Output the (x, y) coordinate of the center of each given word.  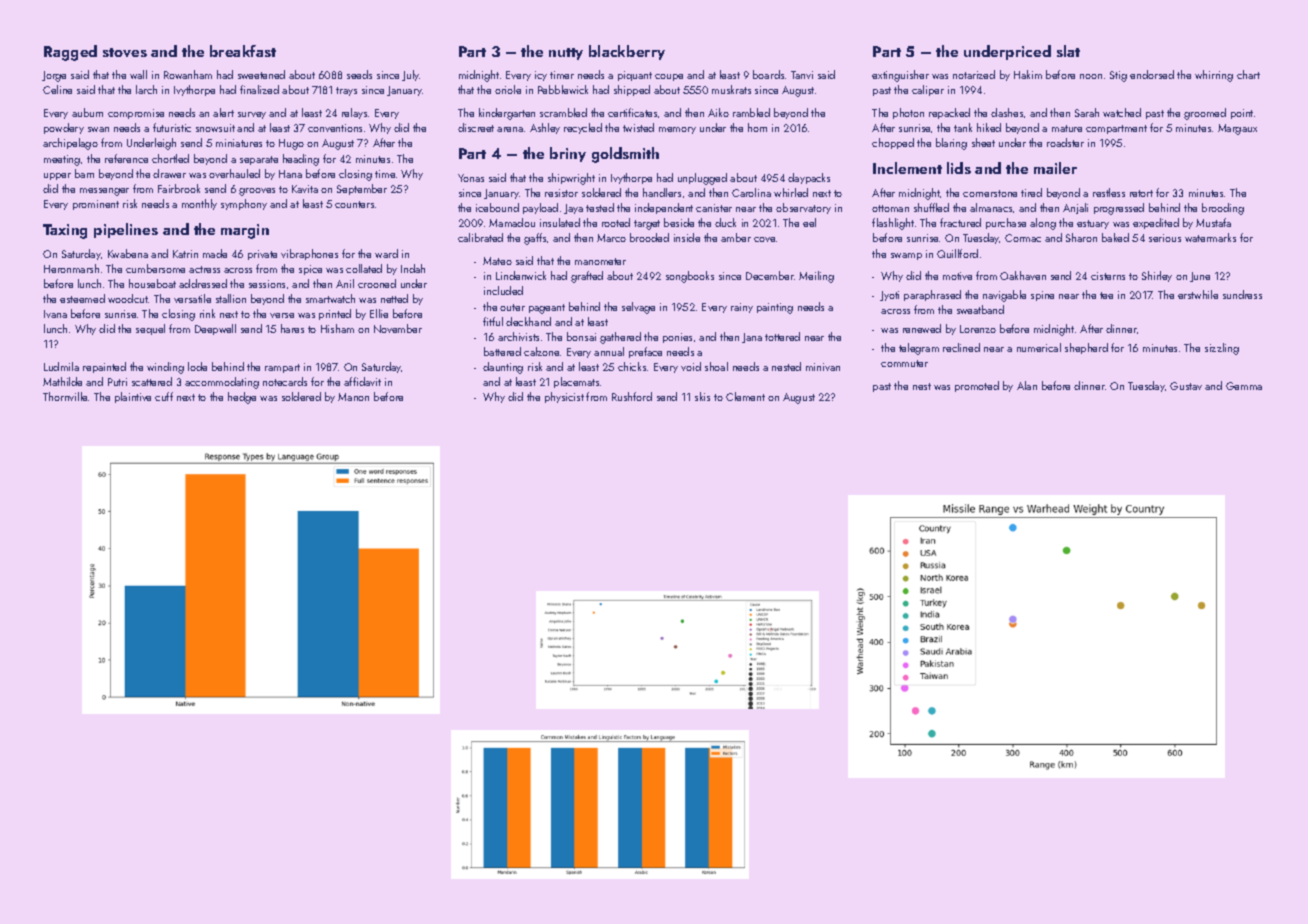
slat (1068, 51)
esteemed (82, 298)
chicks (632, 366)
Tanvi (802, 75)
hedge (242, 398)
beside (679, 222)
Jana (752, 338)
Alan (1027, 385)
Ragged (70, 53)
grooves (257, 192)
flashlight (893, 224)
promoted (977, 386)
